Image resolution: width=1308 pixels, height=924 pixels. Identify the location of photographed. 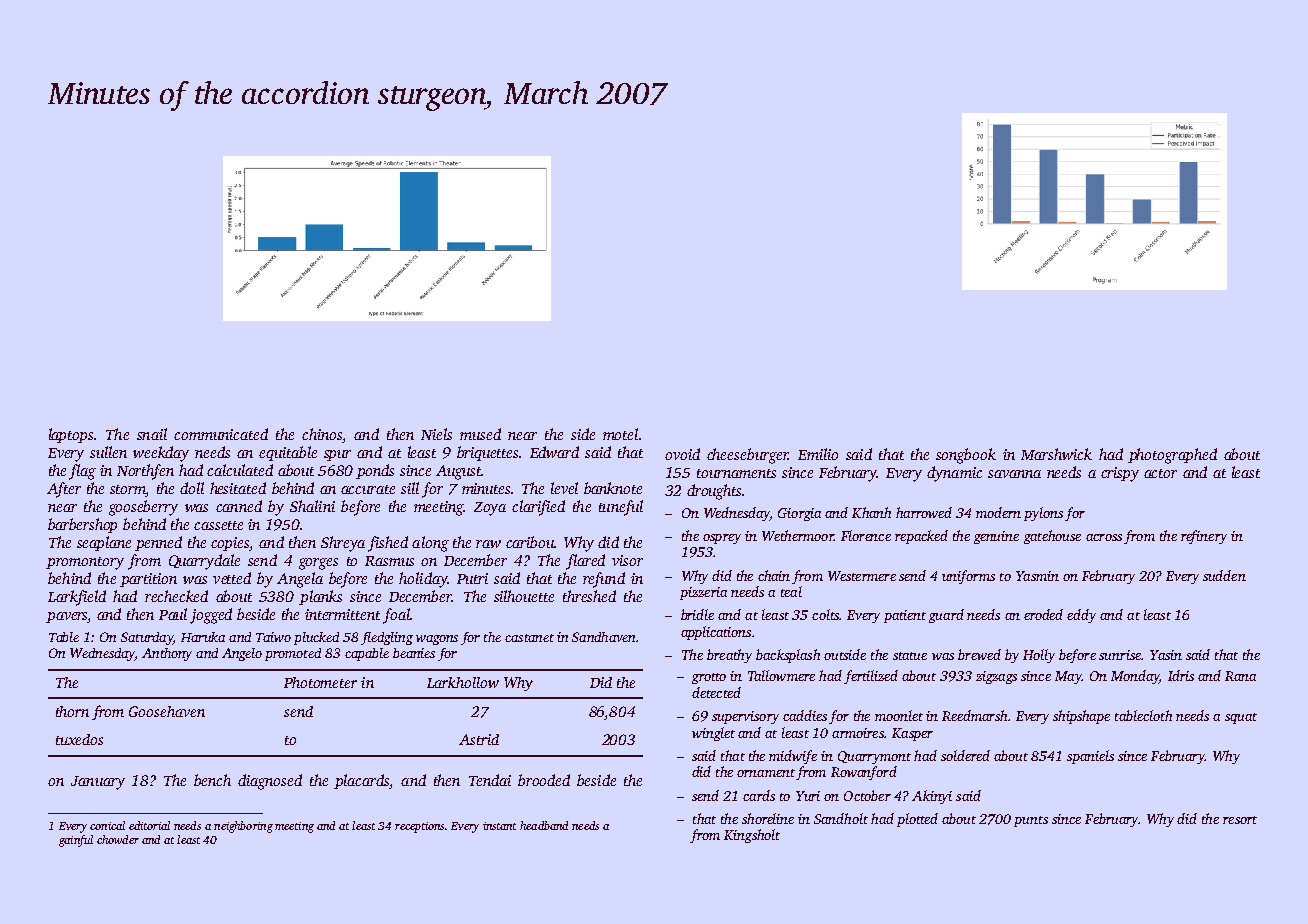
(1172, 456).
